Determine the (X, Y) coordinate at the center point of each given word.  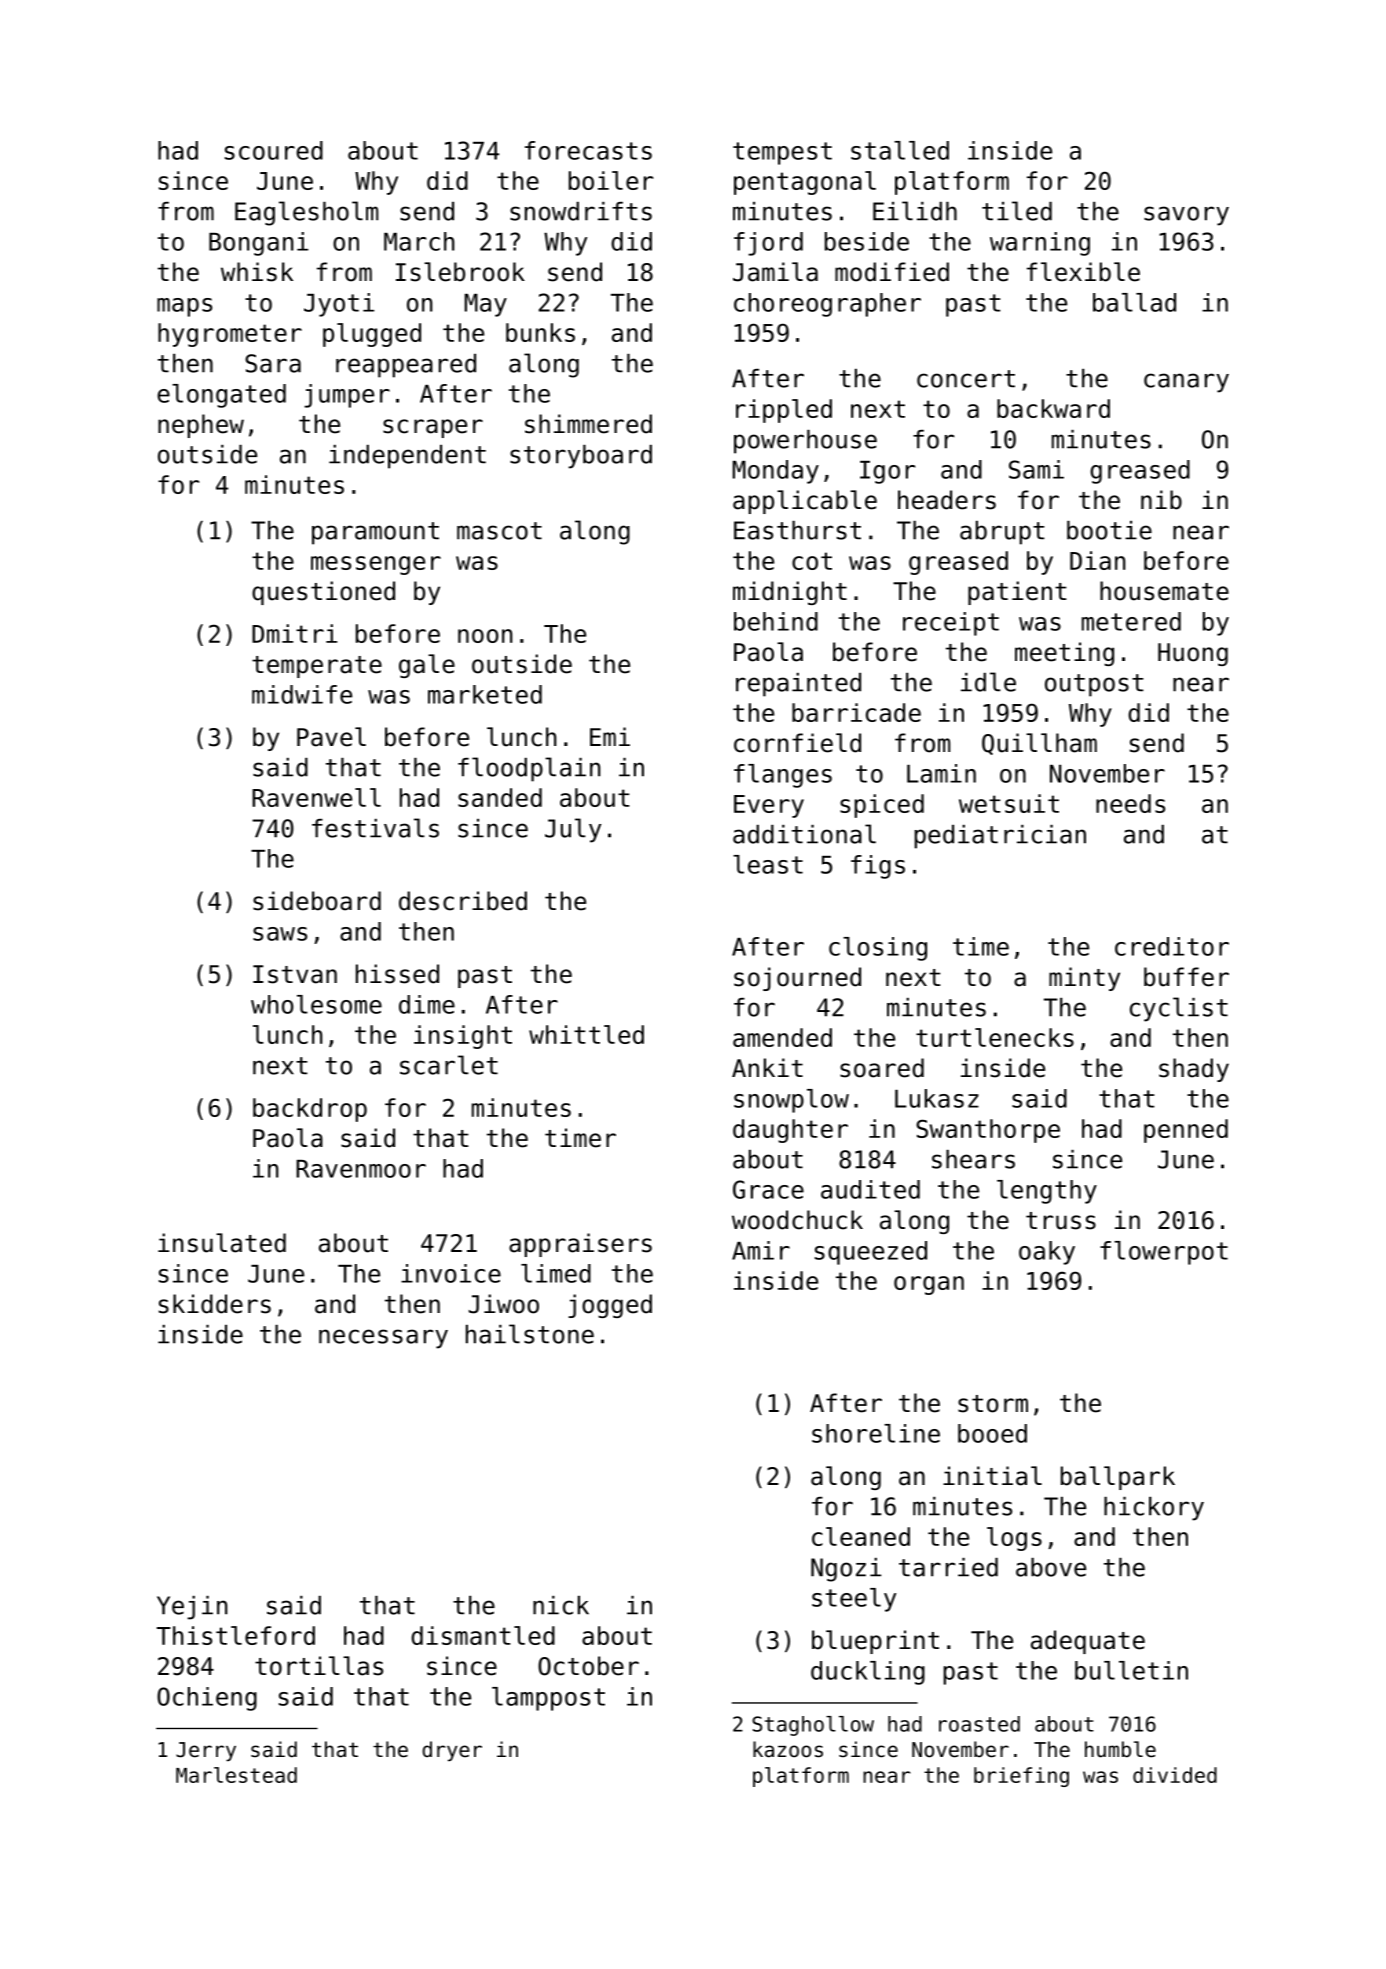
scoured (274, 150)
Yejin (192, 1608)
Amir (761, 1250)
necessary (383, 1339)
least (768, 864)
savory (1186, 216)
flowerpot (1164, 1253)
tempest (782, 153)
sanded (500, 797)
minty (1084, 979)
